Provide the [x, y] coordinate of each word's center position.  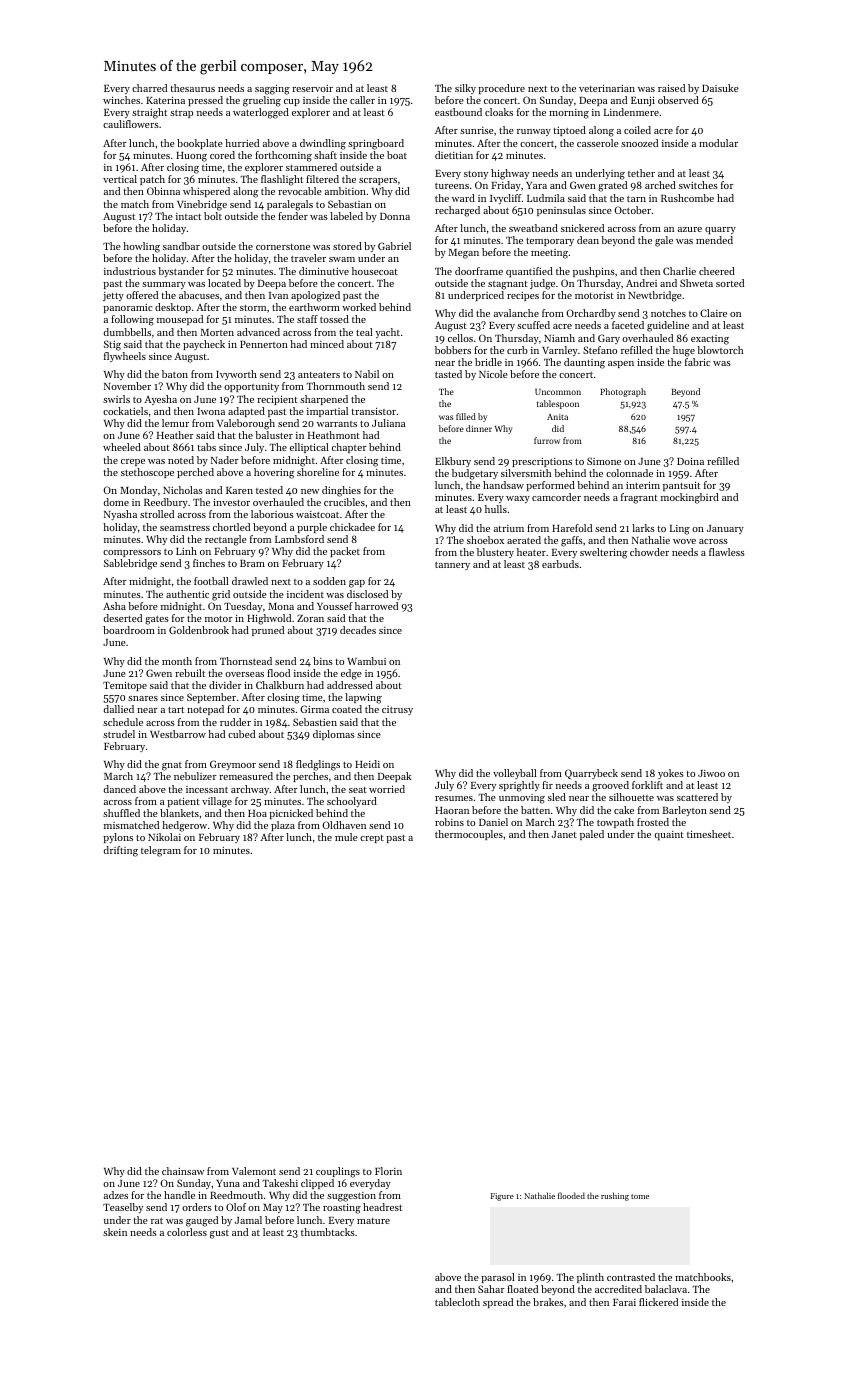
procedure [501, 89]
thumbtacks [328, 1232]
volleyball [515, 774]
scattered [697, 797]
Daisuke [720, 88]
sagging [272, 90]
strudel [119, 734]
